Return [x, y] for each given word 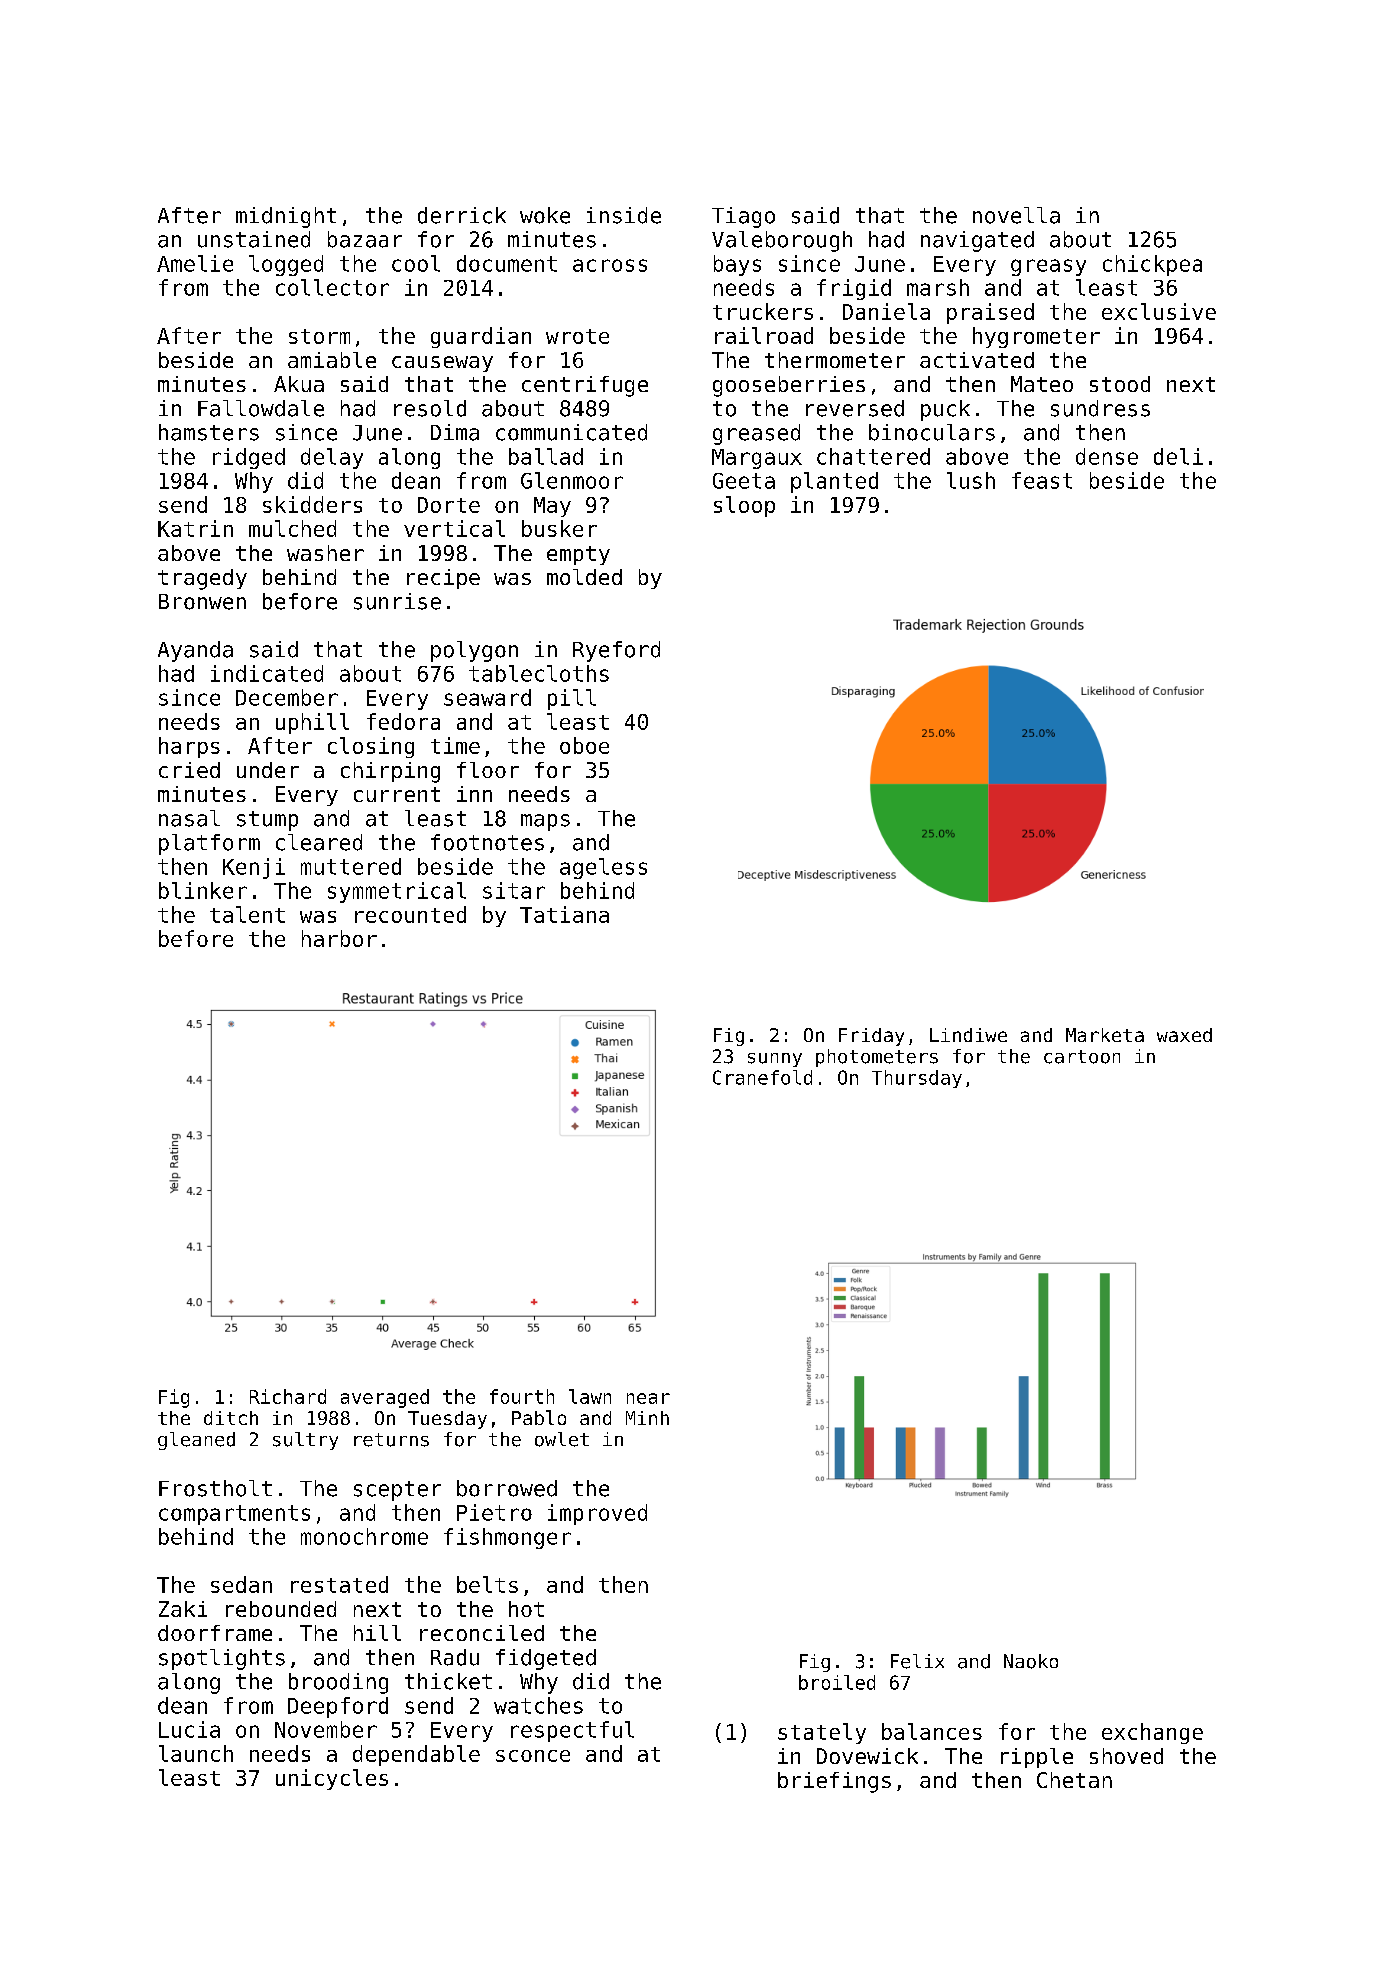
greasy [1048, 267]
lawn [590, 1396]
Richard [288, 1396]
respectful [572, 1731]
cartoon [1082, 1057]
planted [834, 482]
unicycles [332, 1779]
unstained [254, 239]
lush [971, 480]
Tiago [743, 217]
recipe [443, 579]
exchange [1152, 1733]
